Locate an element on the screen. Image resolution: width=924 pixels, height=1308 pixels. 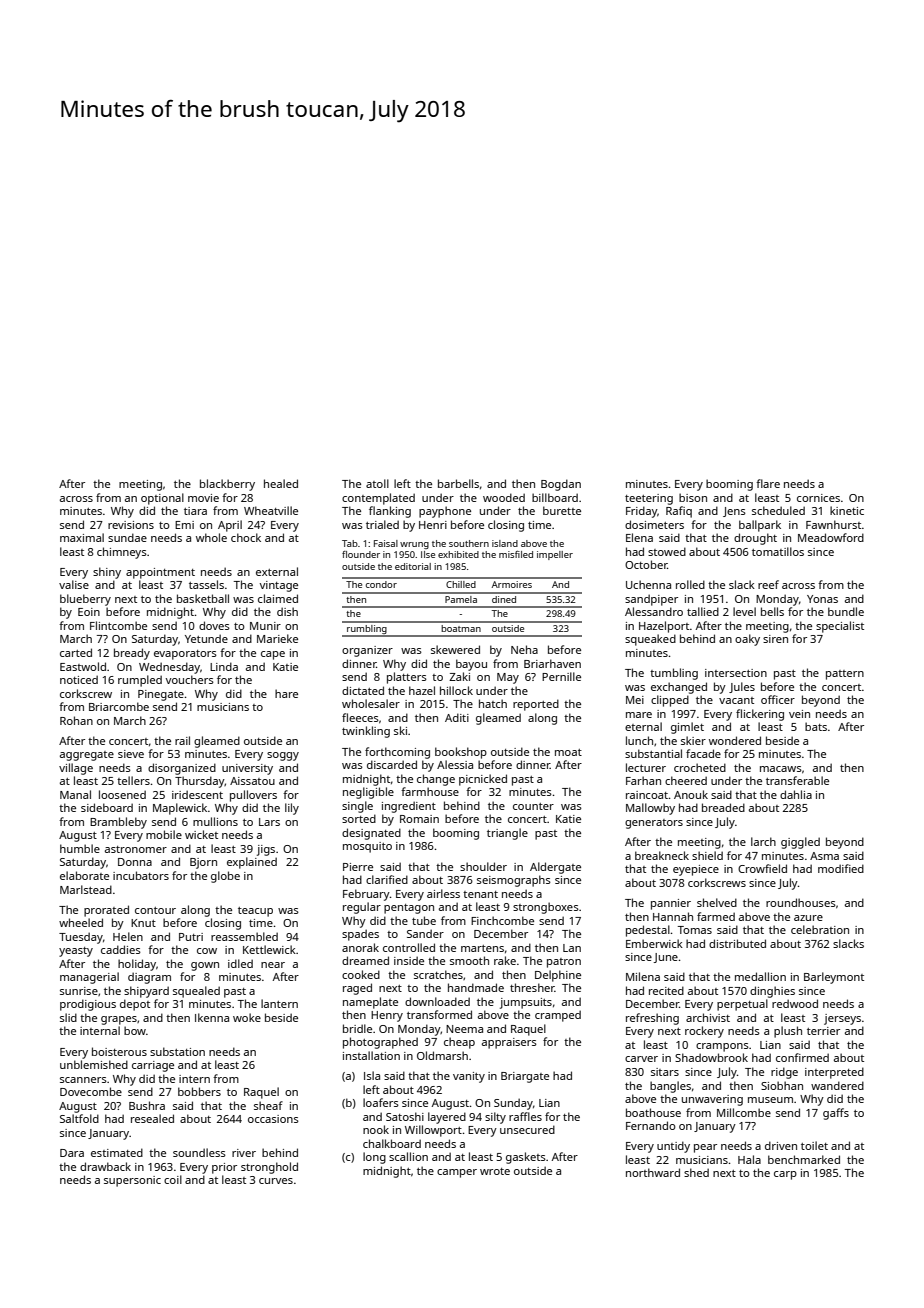
farmed is located at coordinates (716, 916).
